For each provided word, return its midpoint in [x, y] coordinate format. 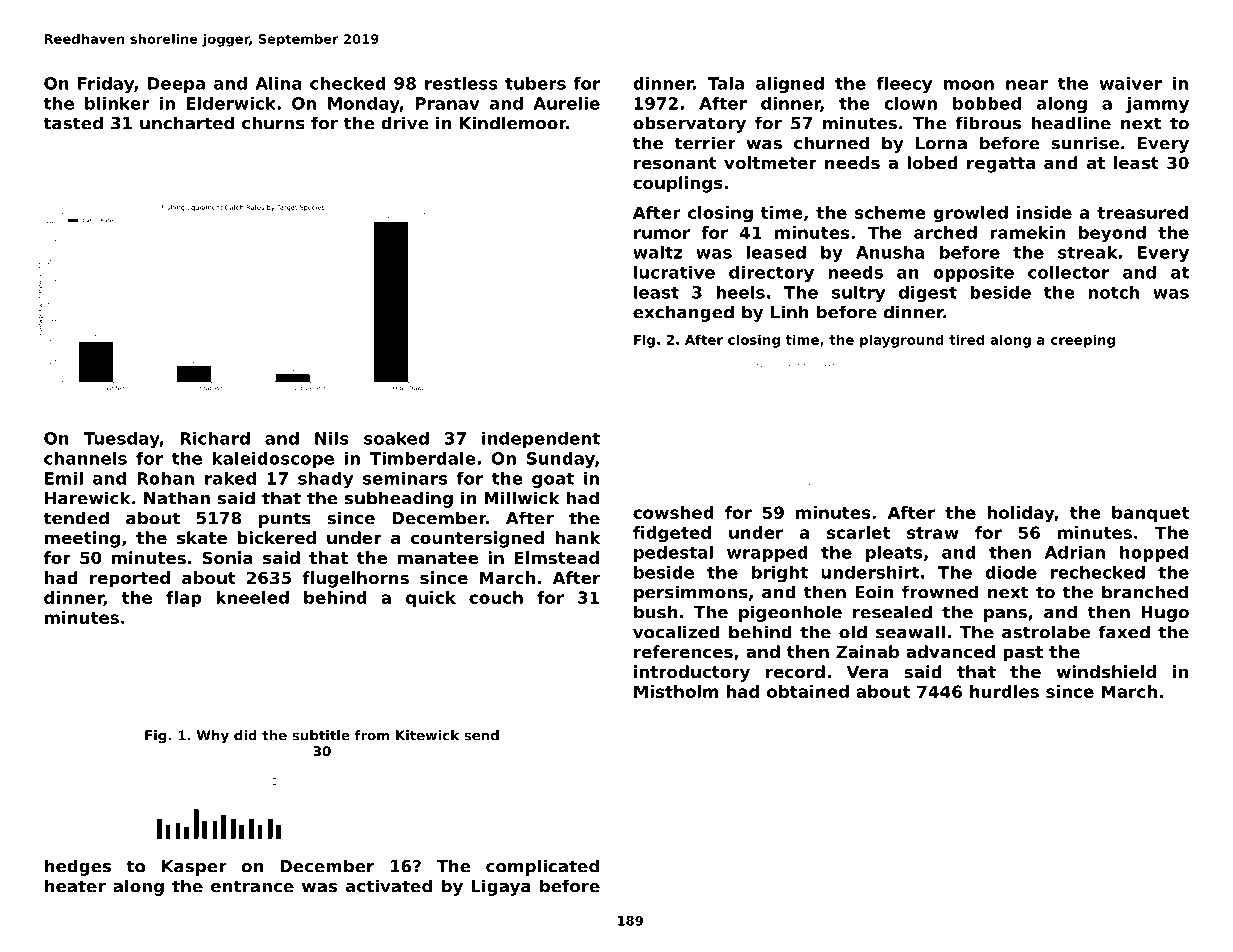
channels [85, 458]
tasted [73, 123]
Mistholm [676, 691]
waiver [1131, 83]
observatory [689, 124]
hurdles [1004, 691]
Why [213, 736]
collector [1068, 272]
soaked [396, 438]
